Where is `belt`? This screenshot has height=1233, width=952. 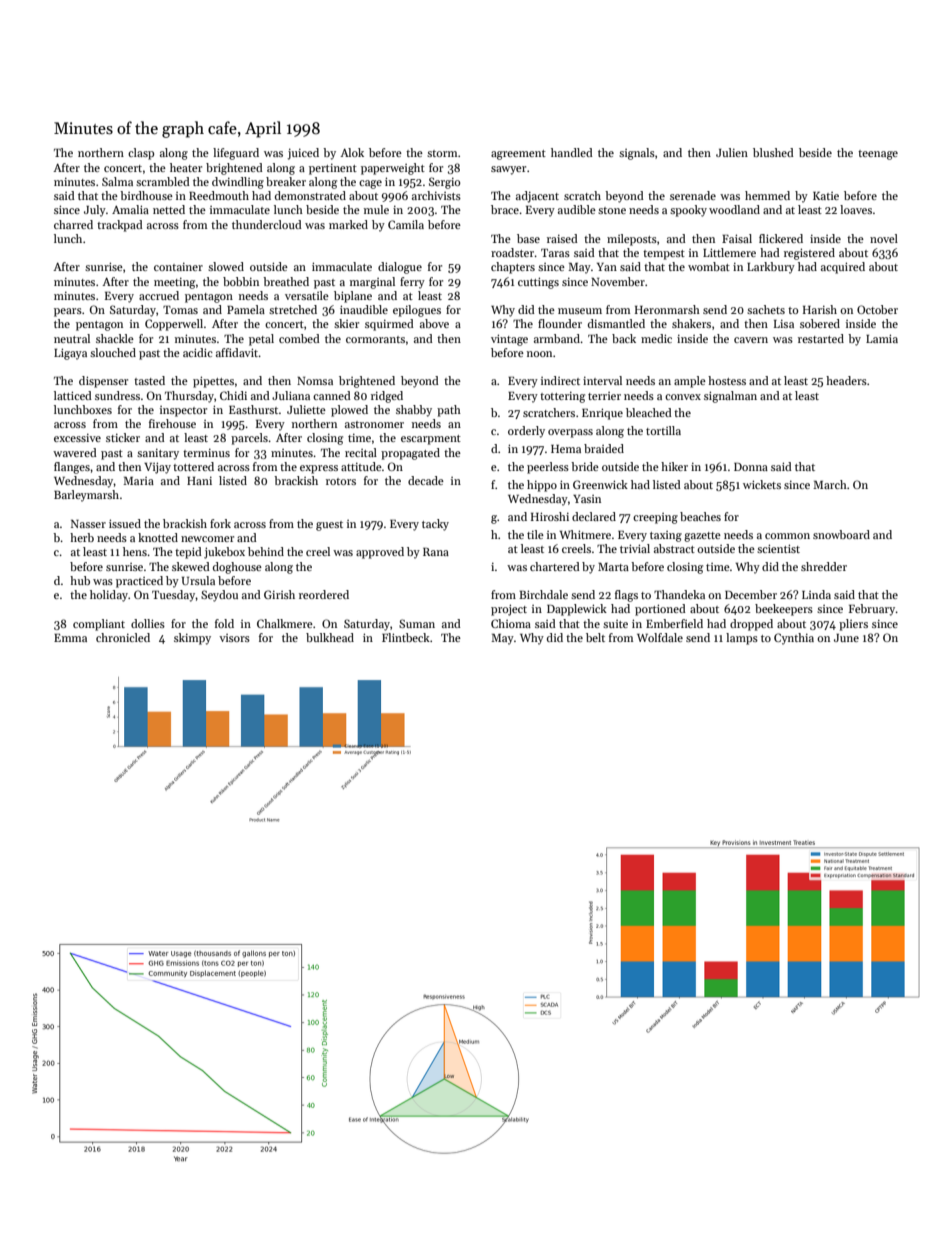 belt is located at coordinates (595, 637).
